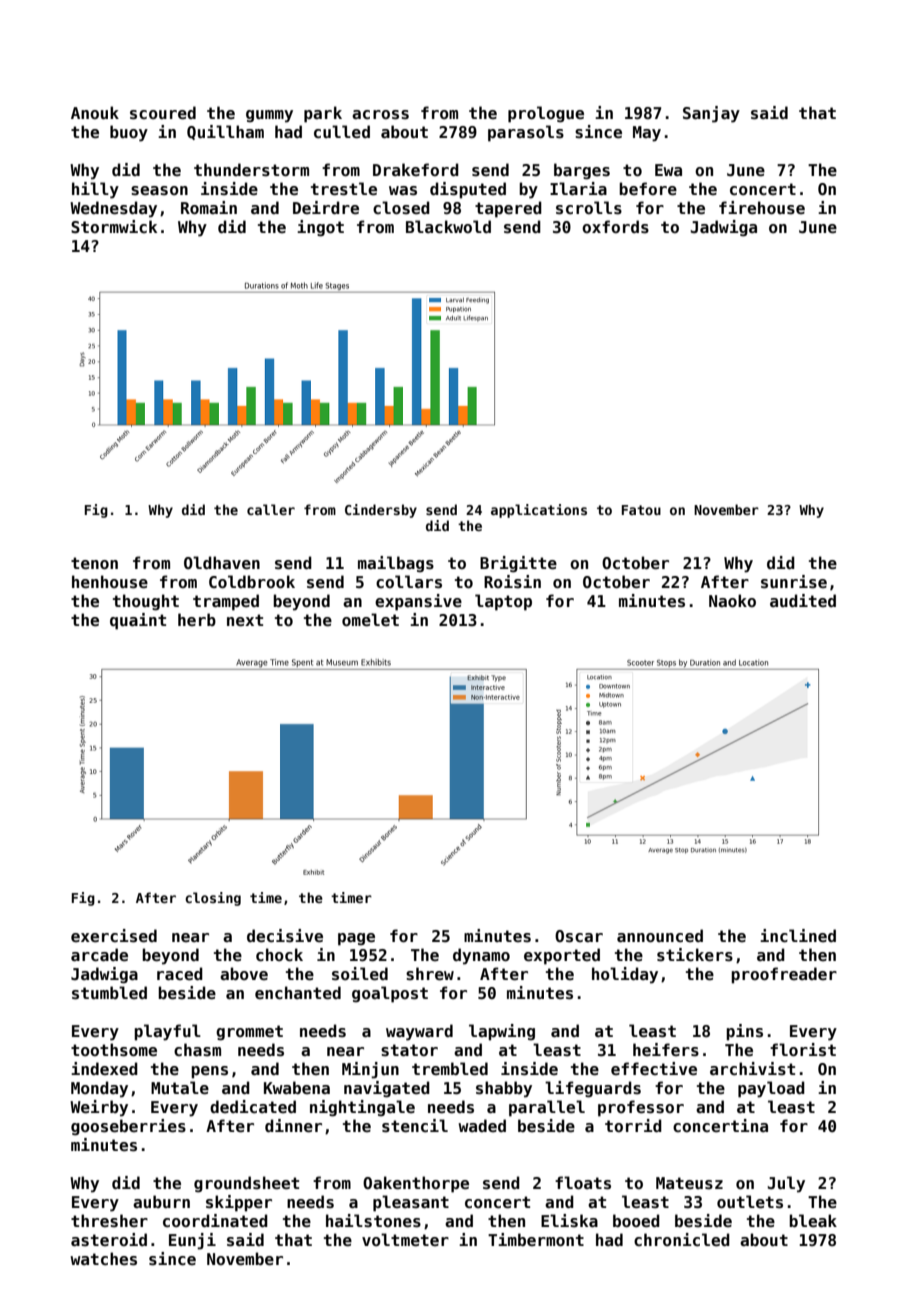 This screenshot has width=908, height=1316. What do you see at coordinates (641, 510) in the screenshot?
I see `Fatou` at bounding box center [641, 510].
